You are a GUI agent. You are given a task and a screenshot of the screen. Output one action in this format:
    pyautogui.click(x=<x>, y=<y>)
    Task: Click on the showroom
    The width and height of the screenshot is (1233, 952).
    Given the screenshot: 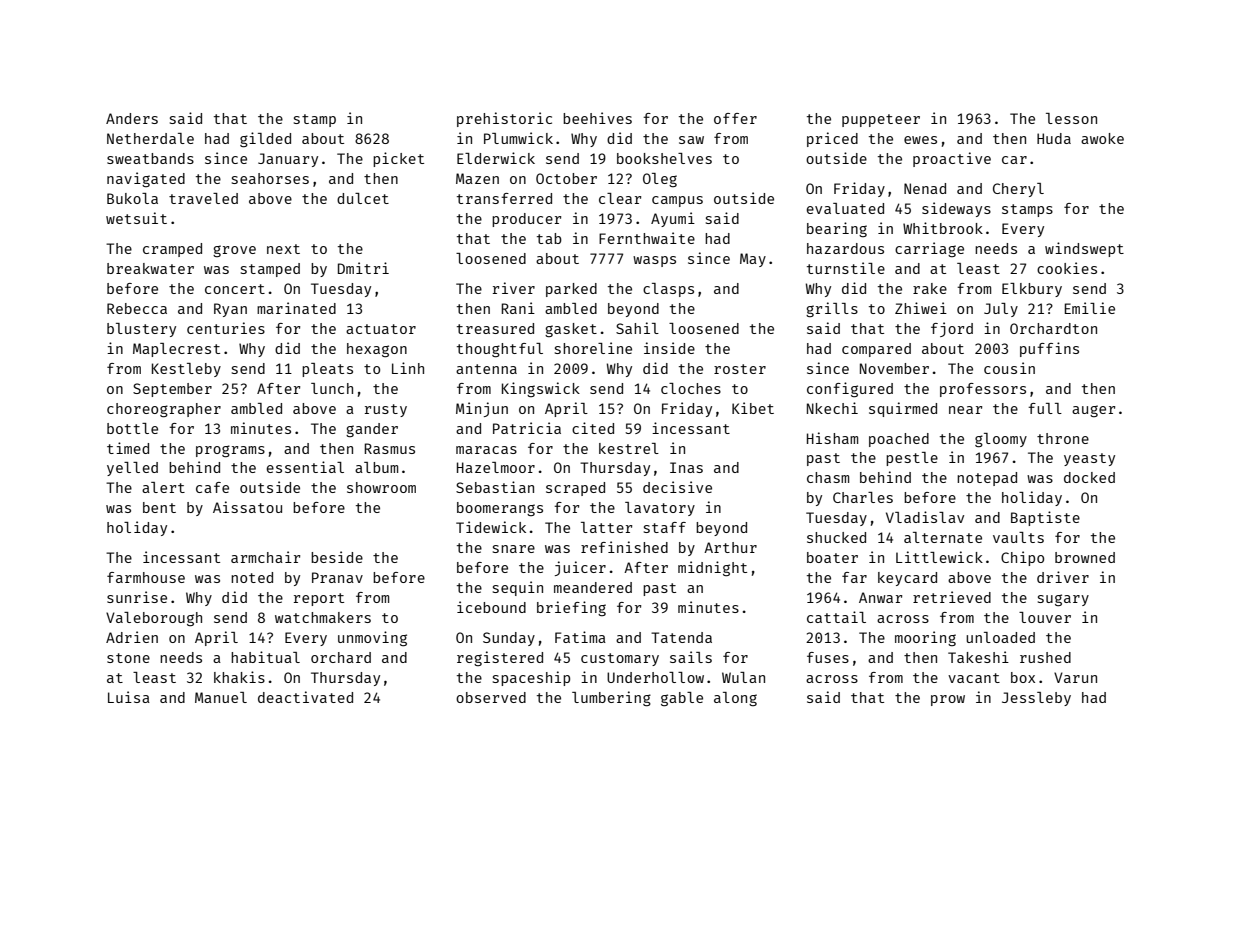 What is the action you would take?
    pyautogui.click(x=381, y=487)
